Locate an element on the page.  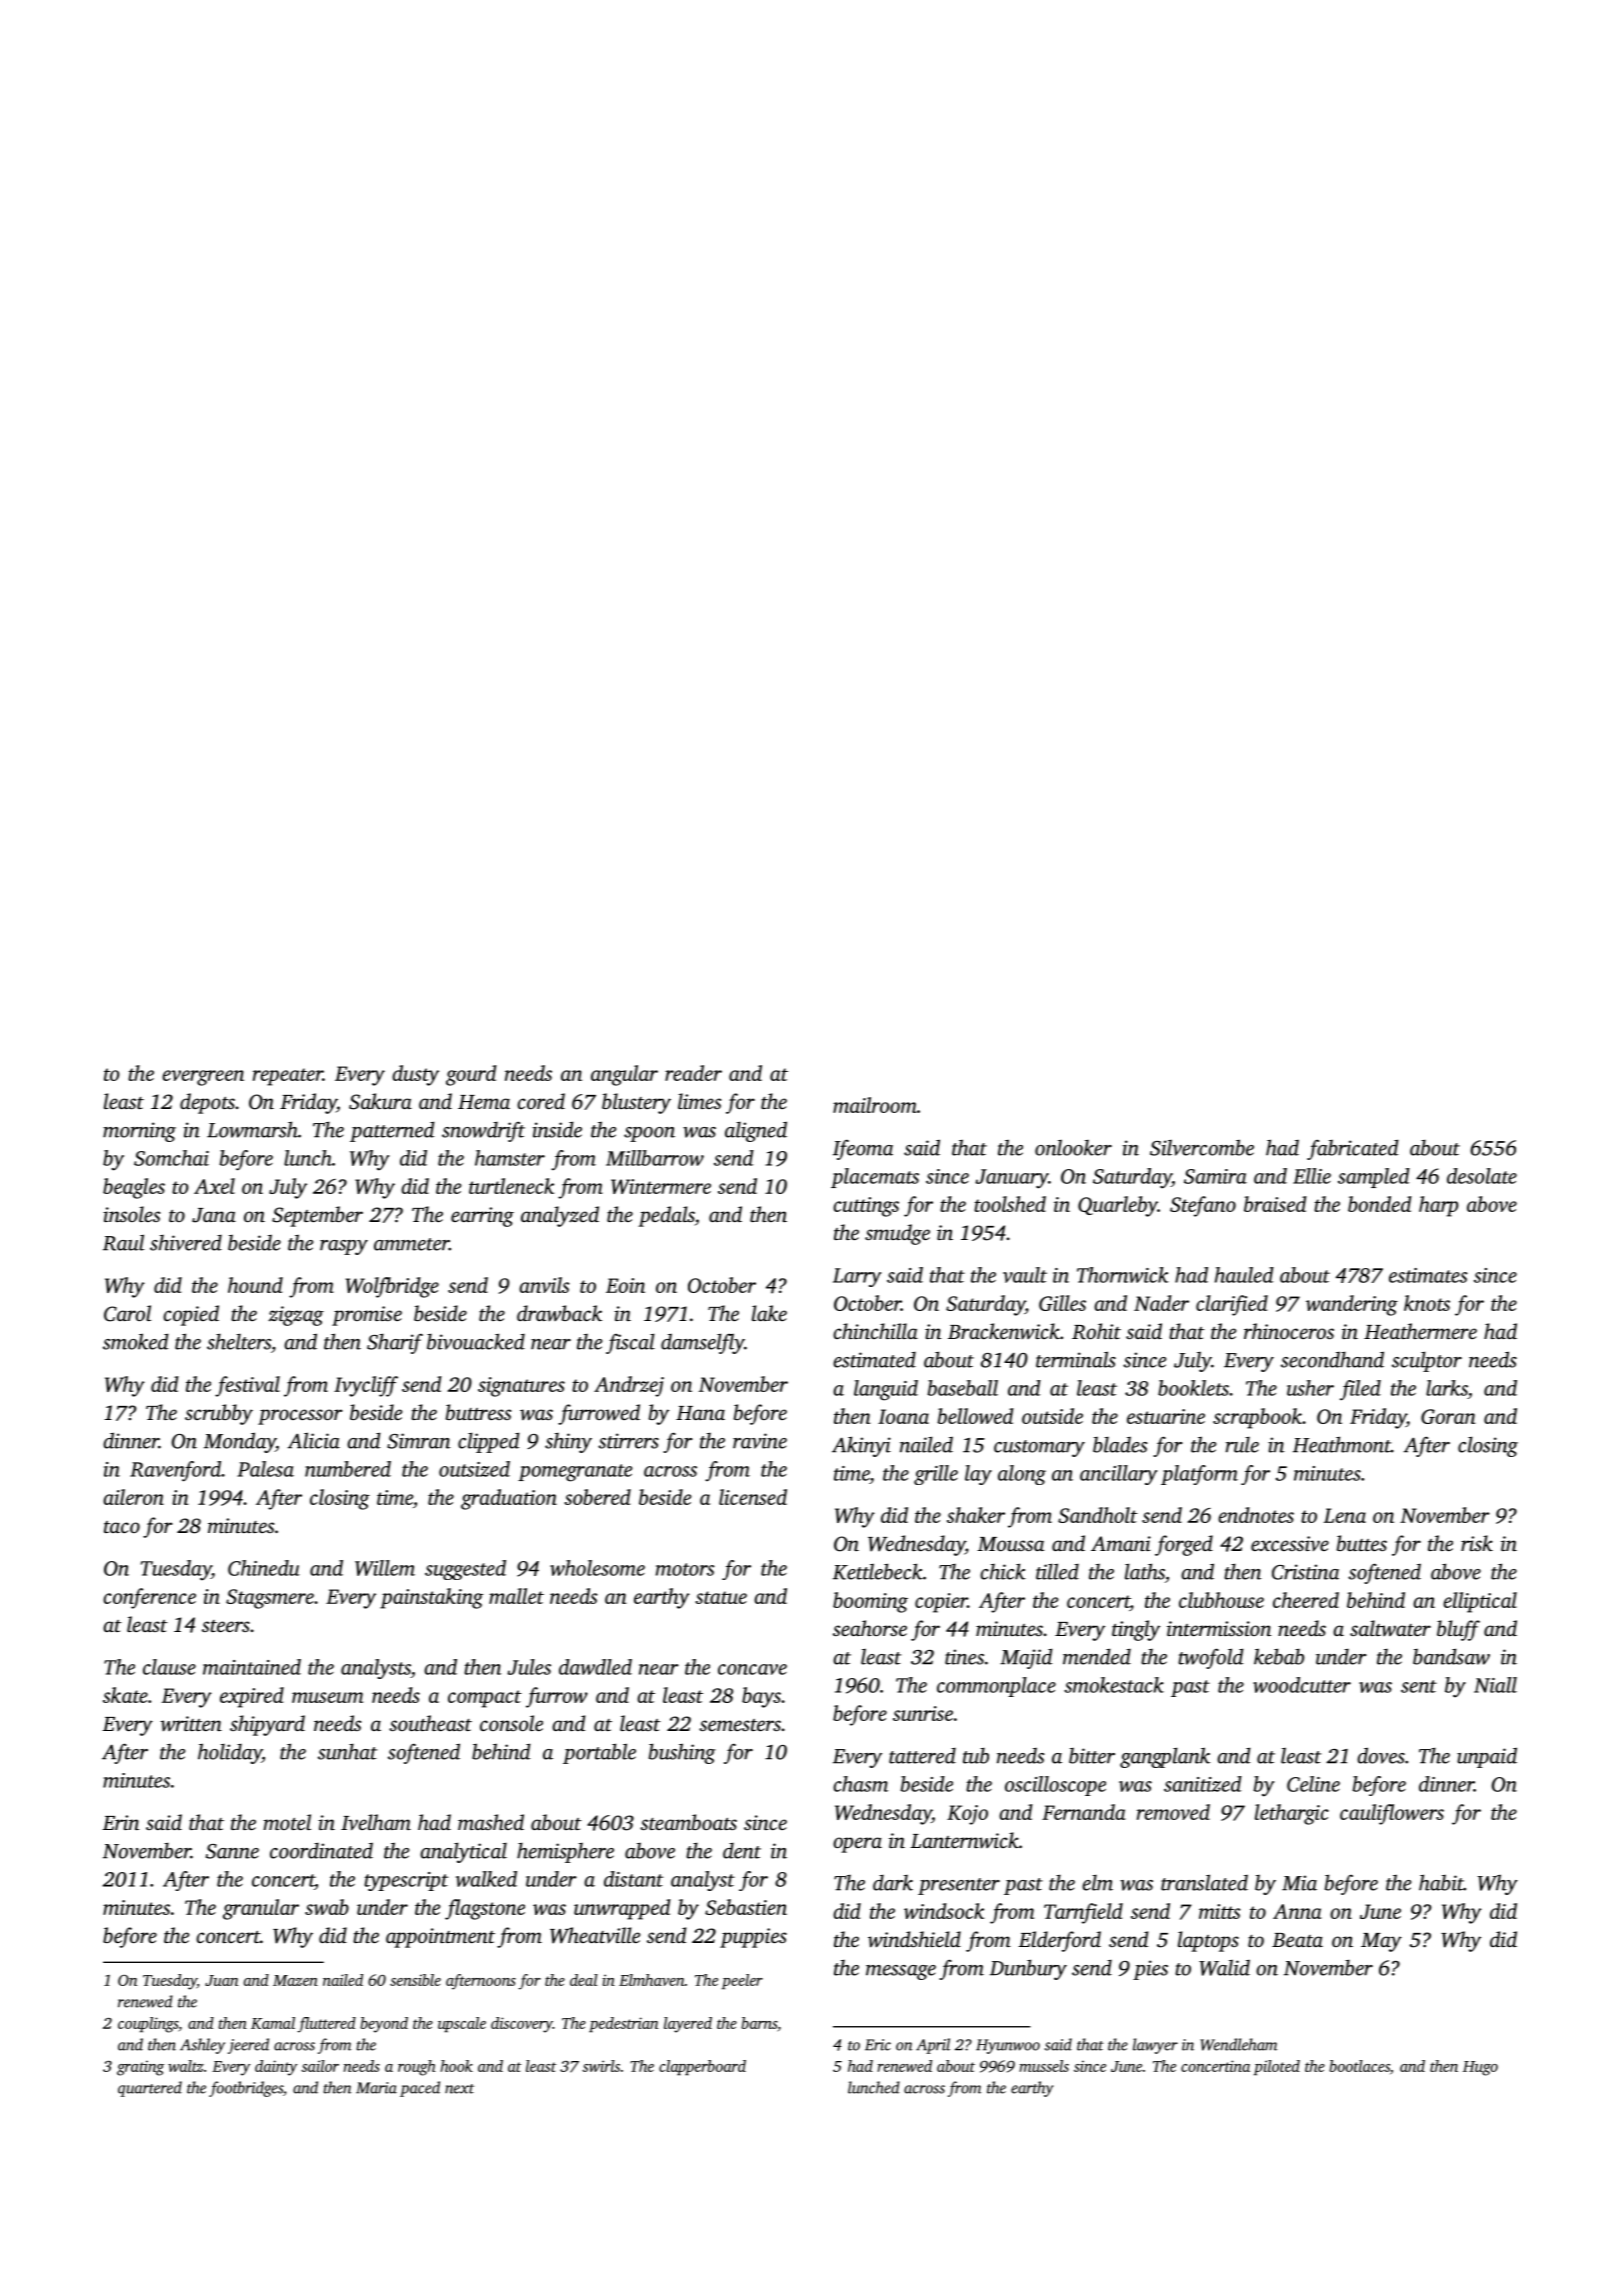
sobered is located at coordinates (597, 1497).
